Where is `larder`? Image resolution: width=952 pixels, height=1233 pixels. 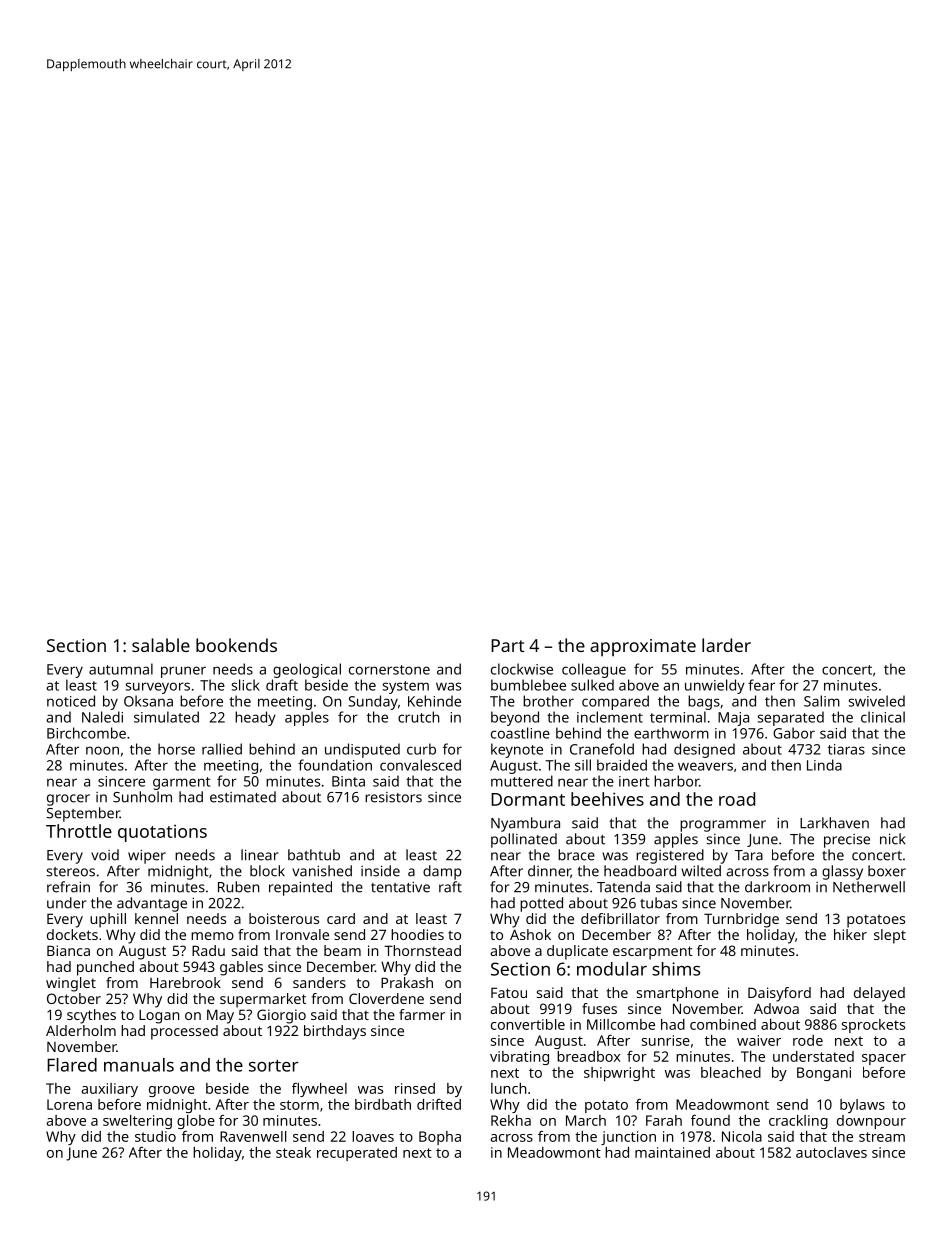 larder is located at coordinates (726, 645).
